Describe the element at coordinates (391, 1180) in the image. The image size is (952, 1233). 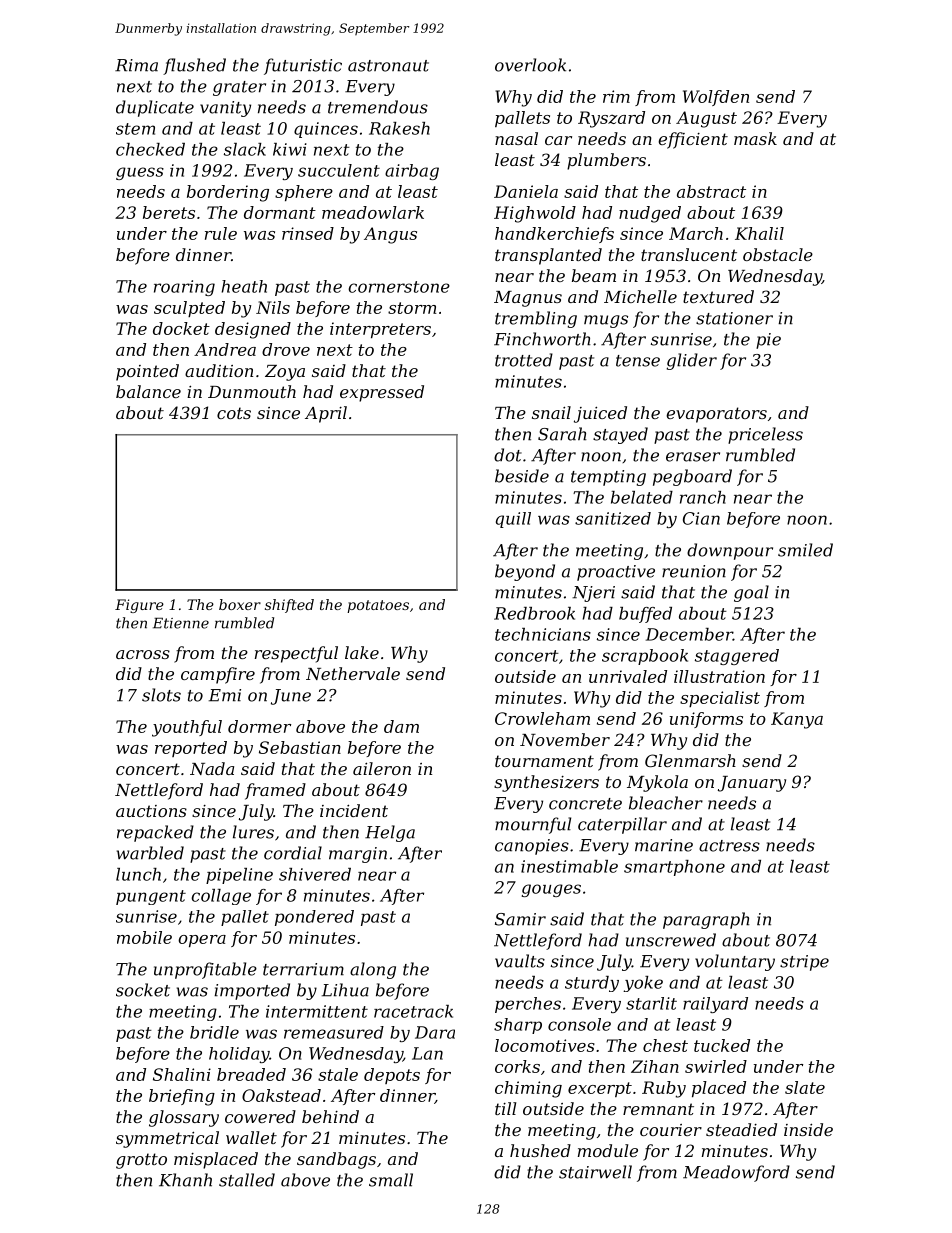
I see `small` at that location.
